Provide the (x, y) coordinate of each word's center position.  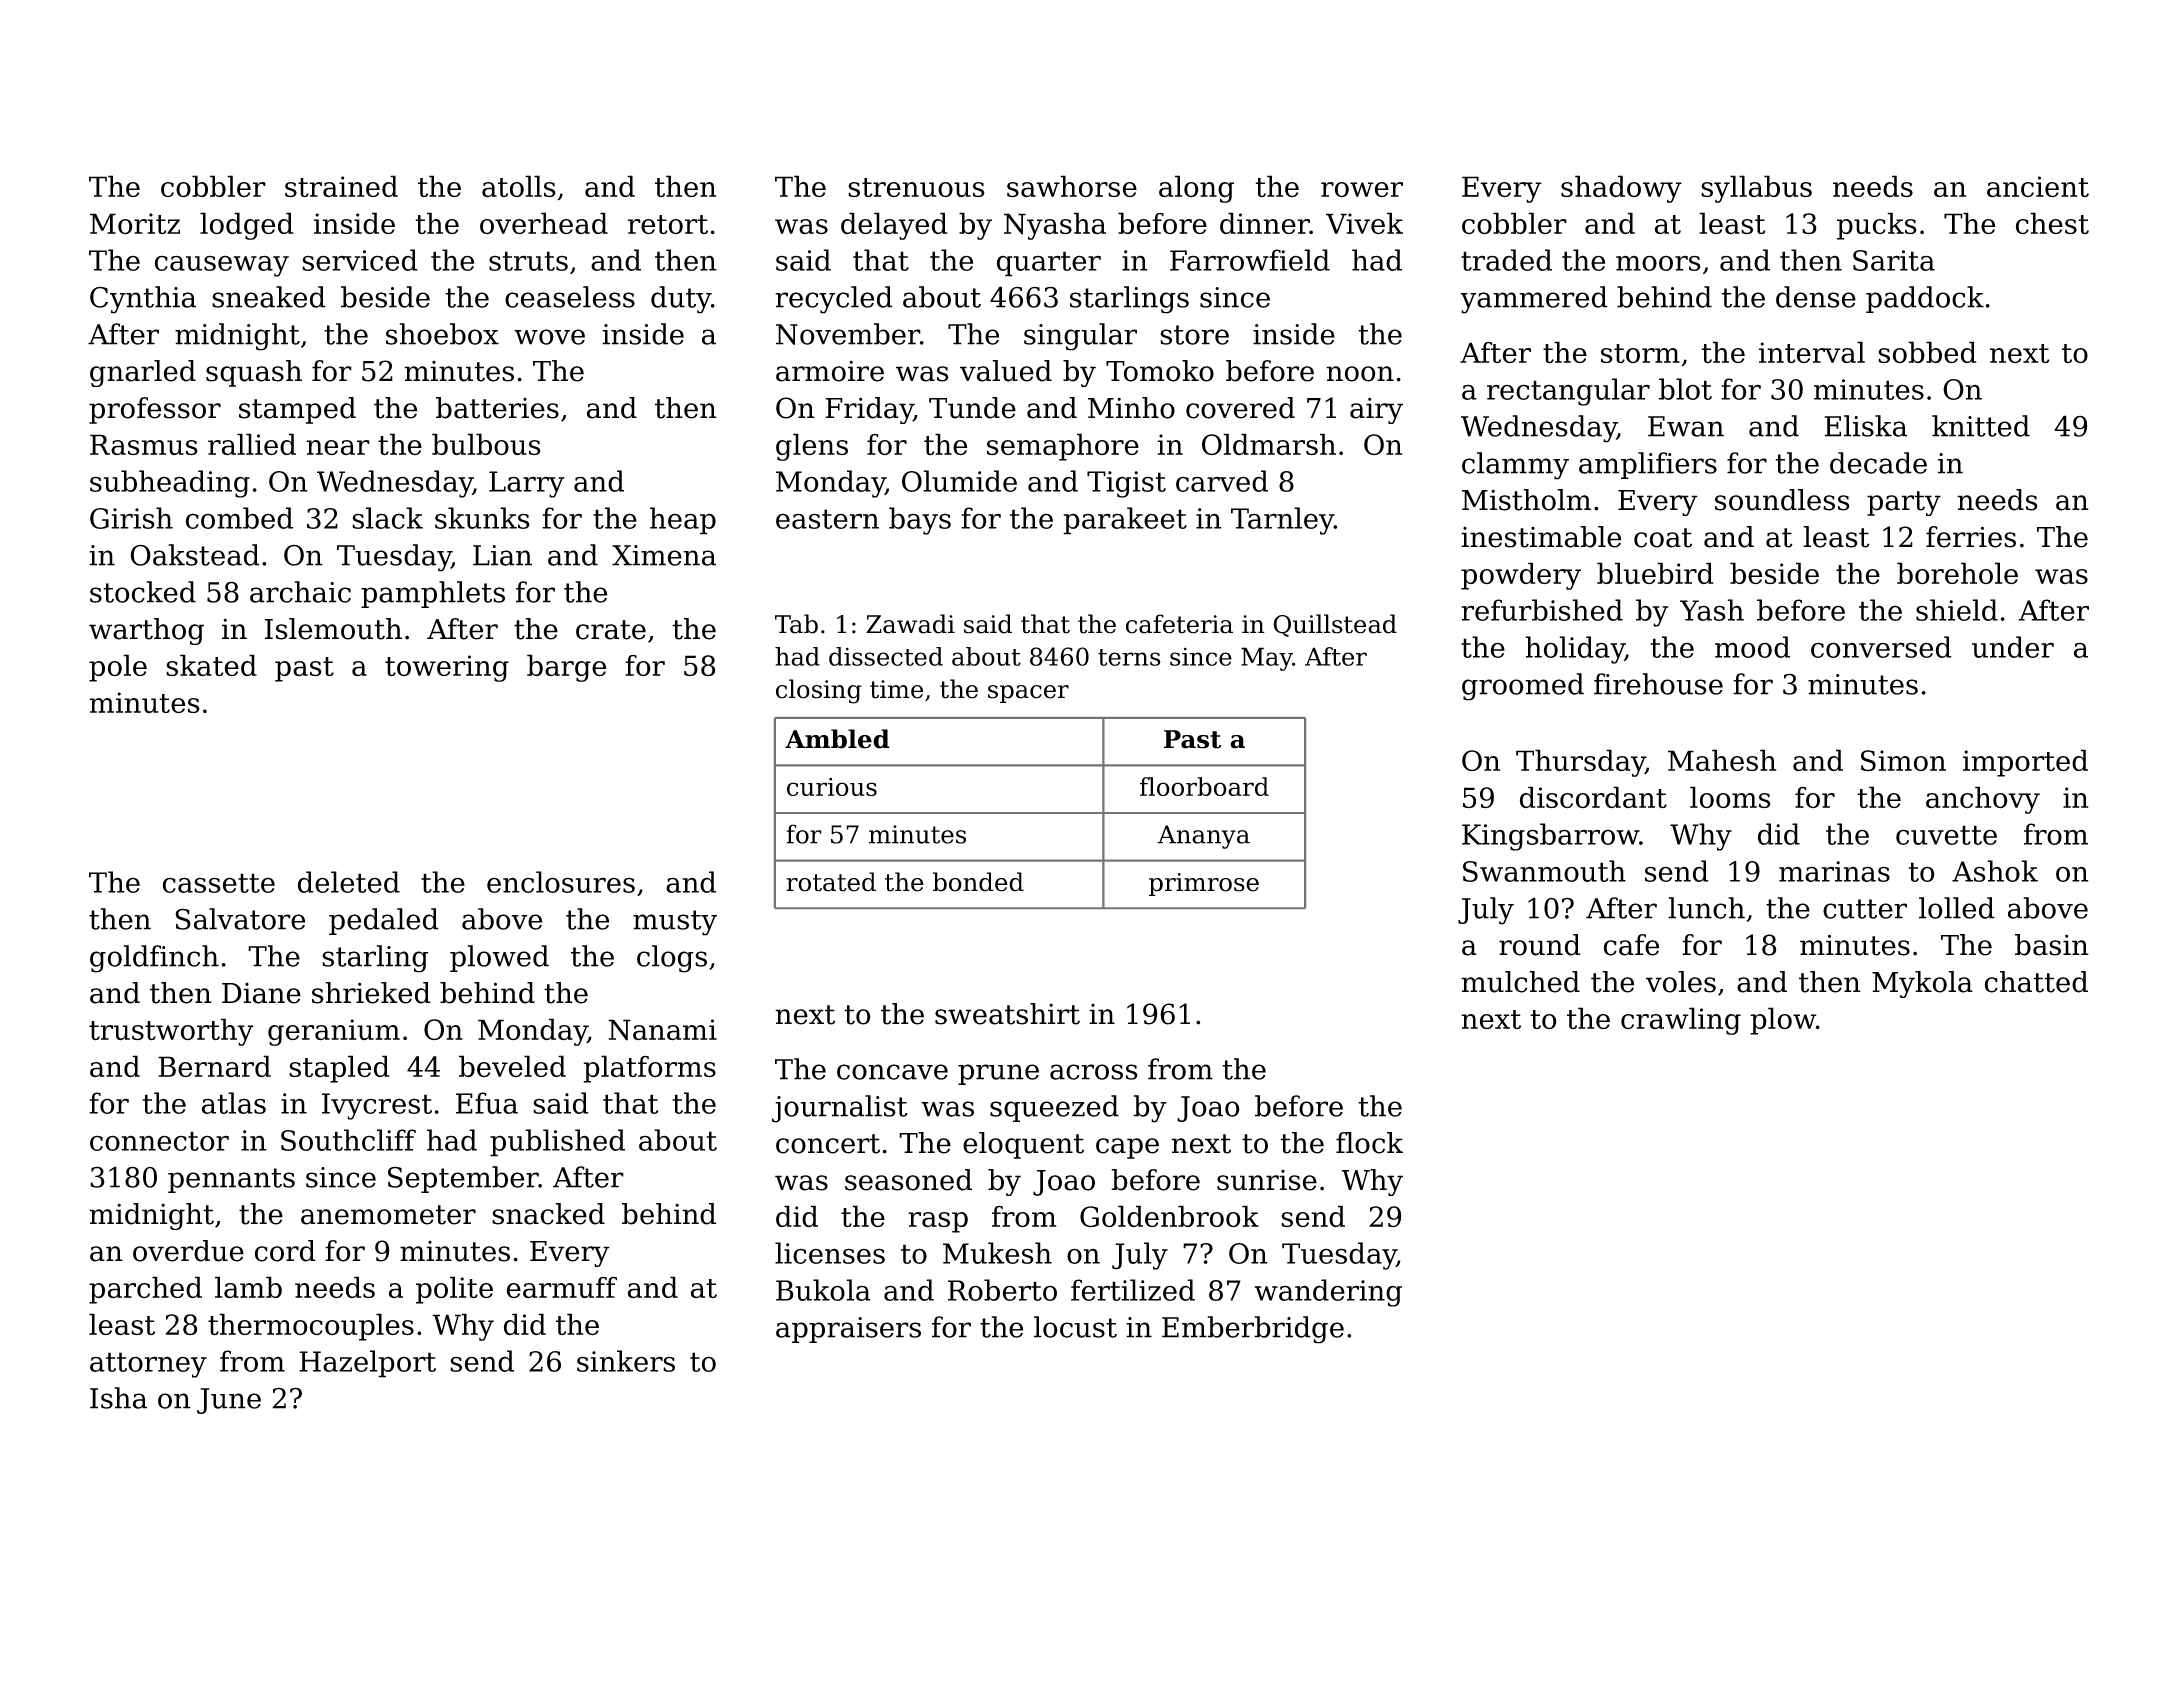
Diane (261, 993)
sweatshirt (1007, 1014)
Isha (118, 1398)
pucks (1877, 226)
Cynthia (143, 300)
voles (1681, 982)
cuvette (1946, 835)
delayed (894, 226)
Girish (131, 518)
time (896, 689)
